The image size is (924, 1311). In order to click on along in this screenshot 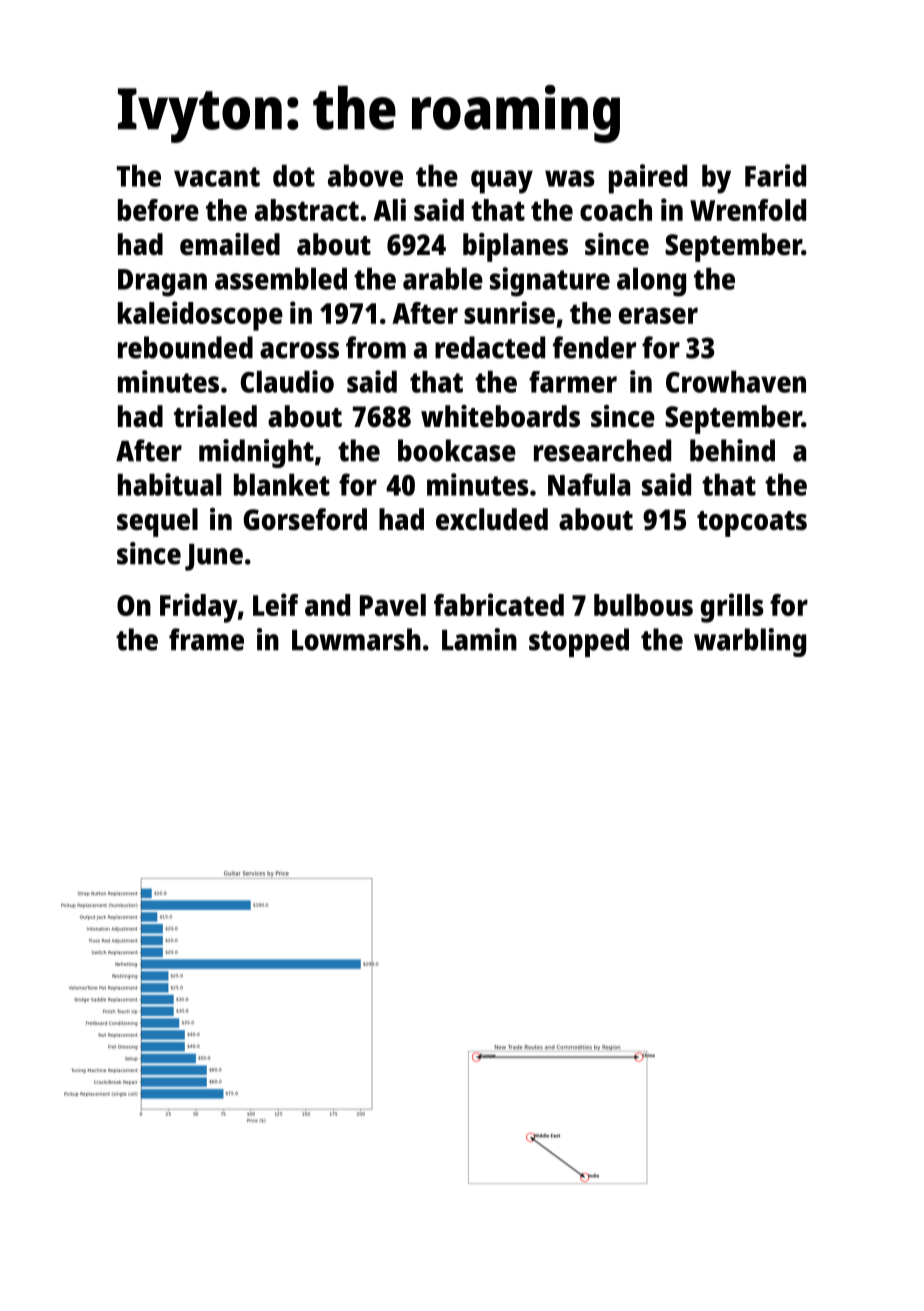, I will do `click(651, 282)`.
